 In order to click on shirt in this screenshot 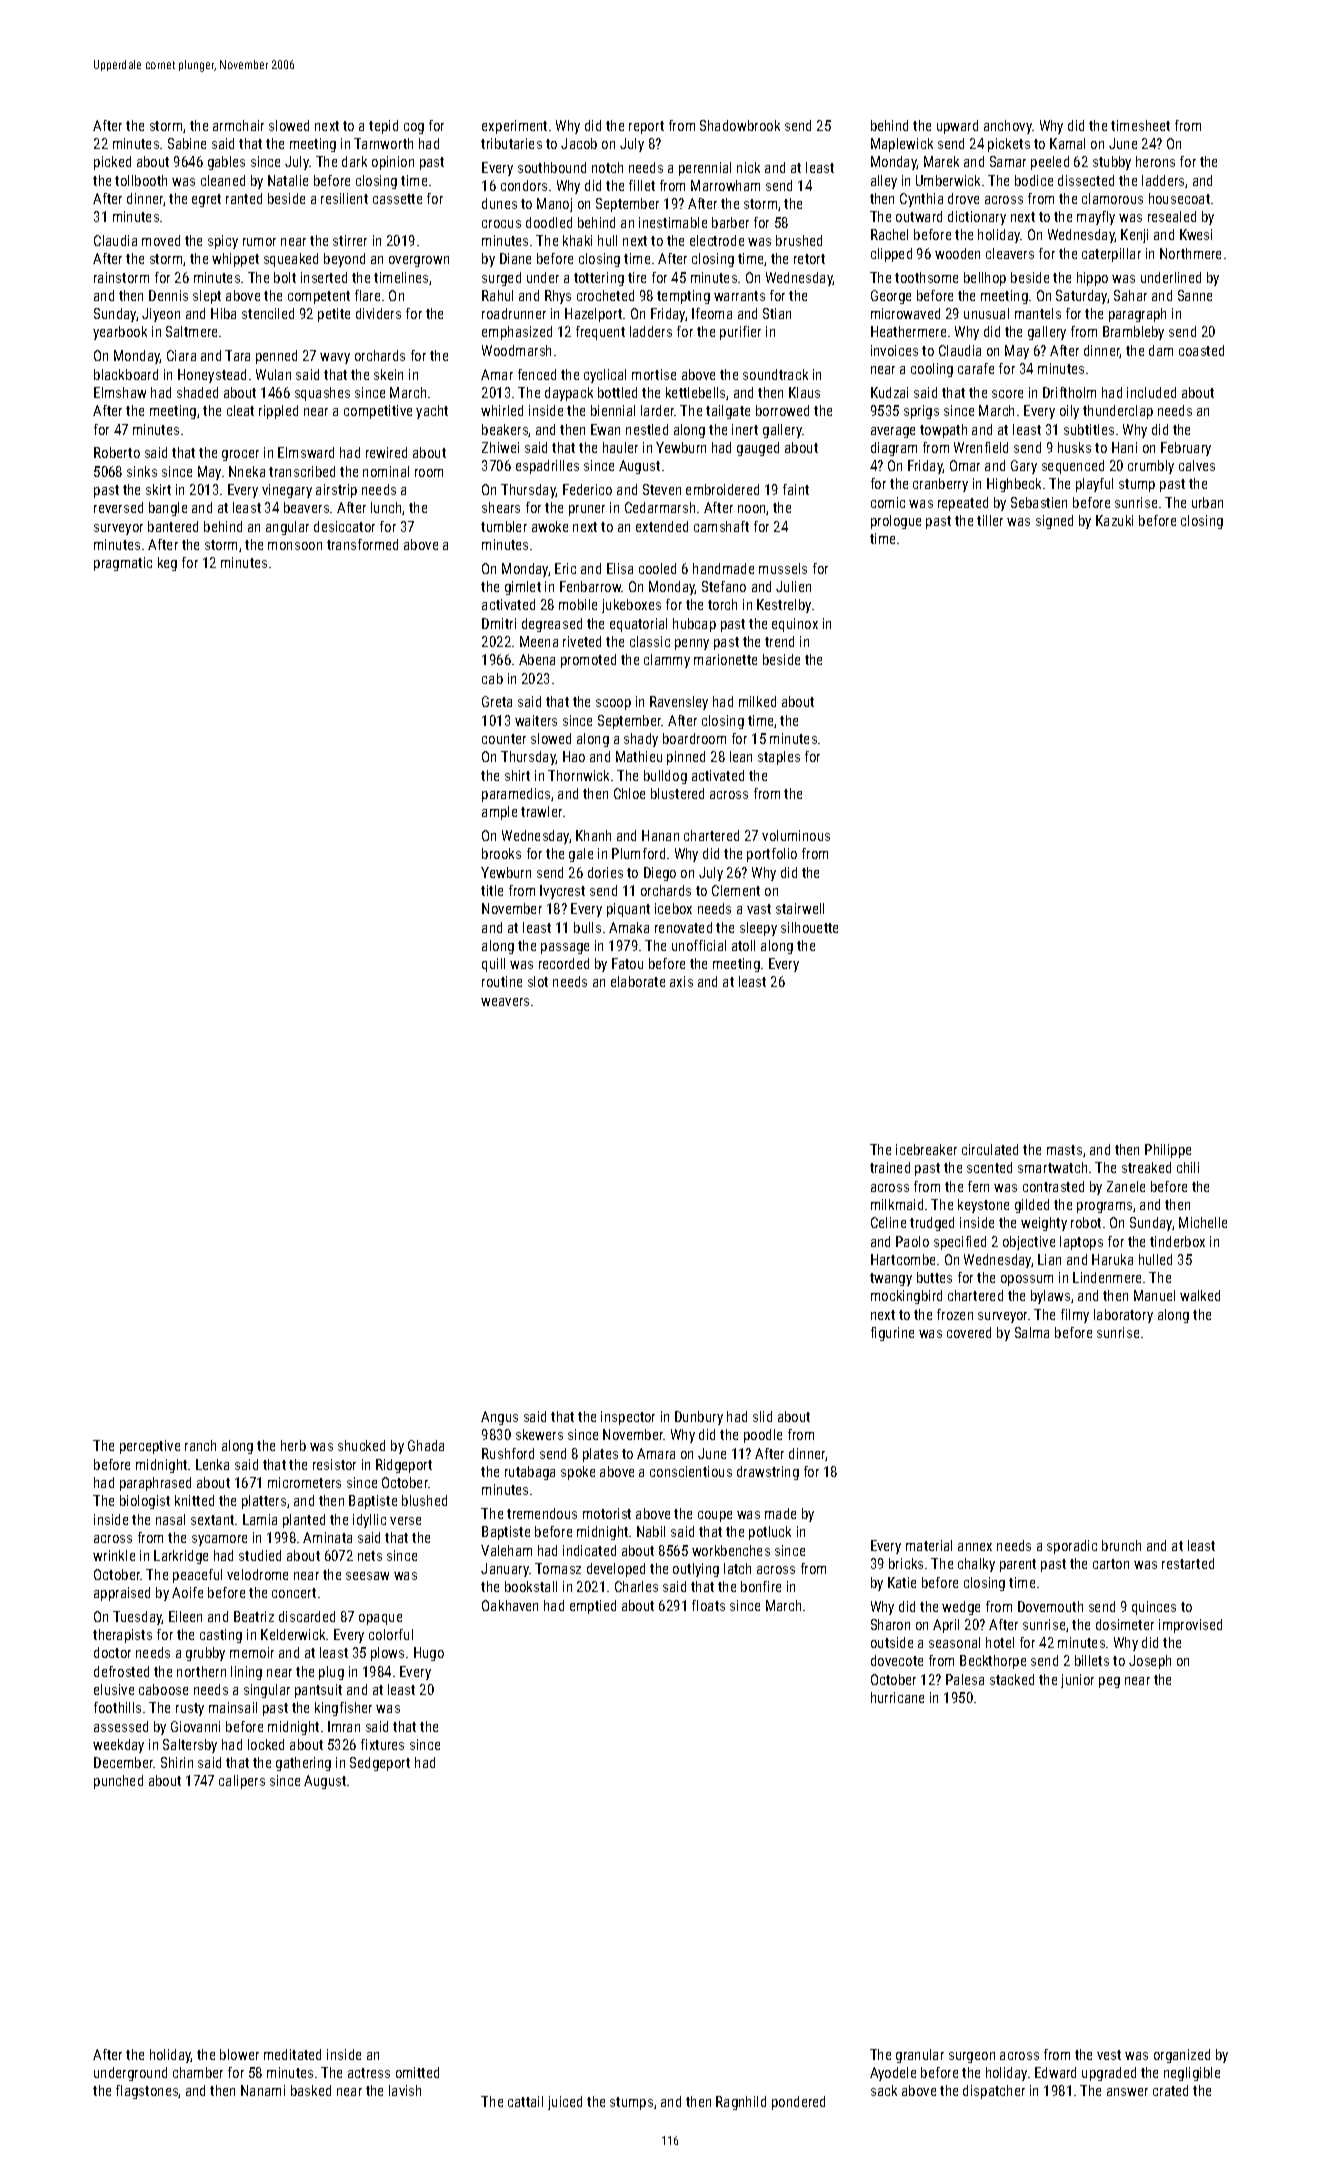, I will do `click(517, 775)`.
